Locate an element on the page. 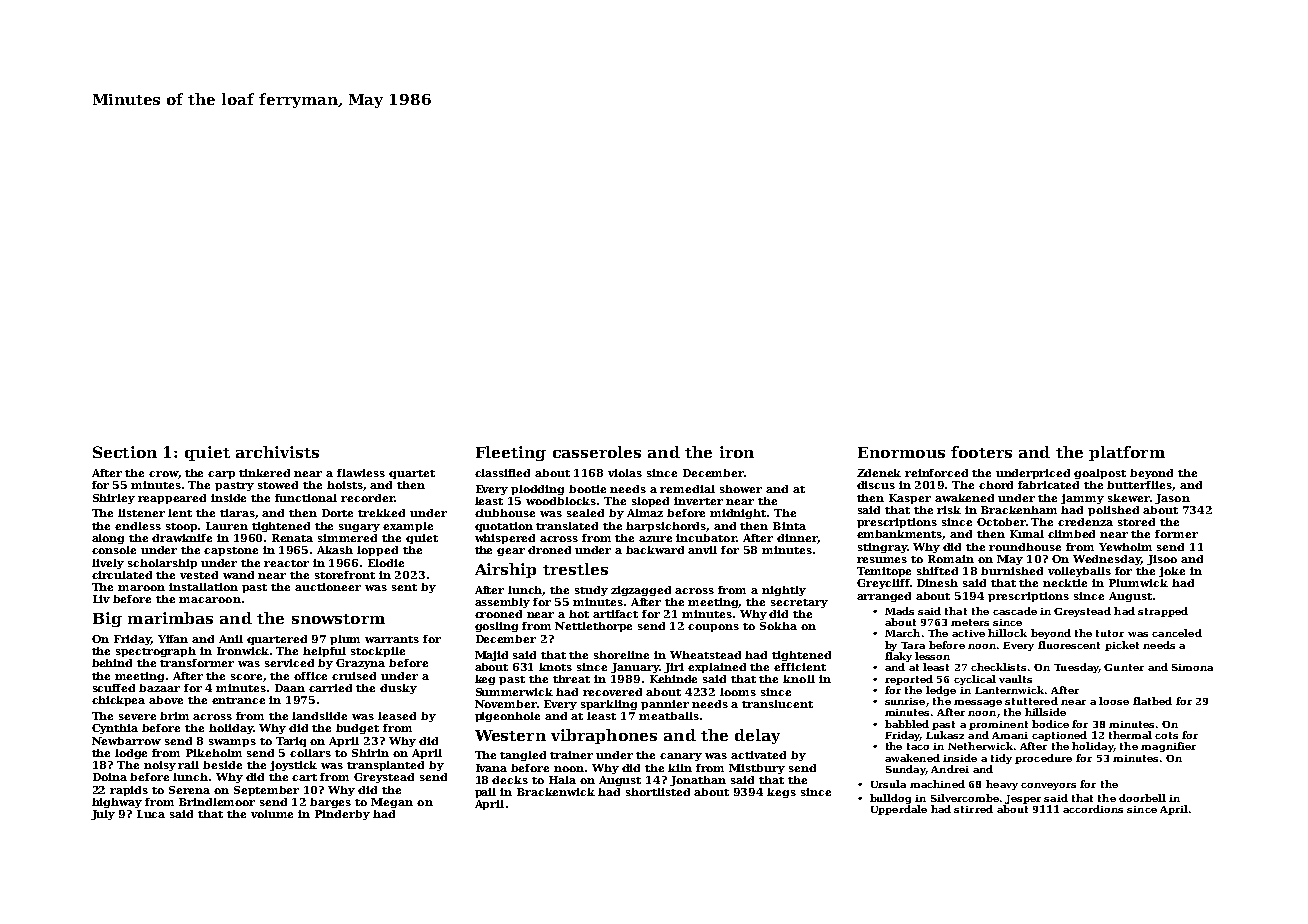  accordions is located at coordinates (1093, 809).
